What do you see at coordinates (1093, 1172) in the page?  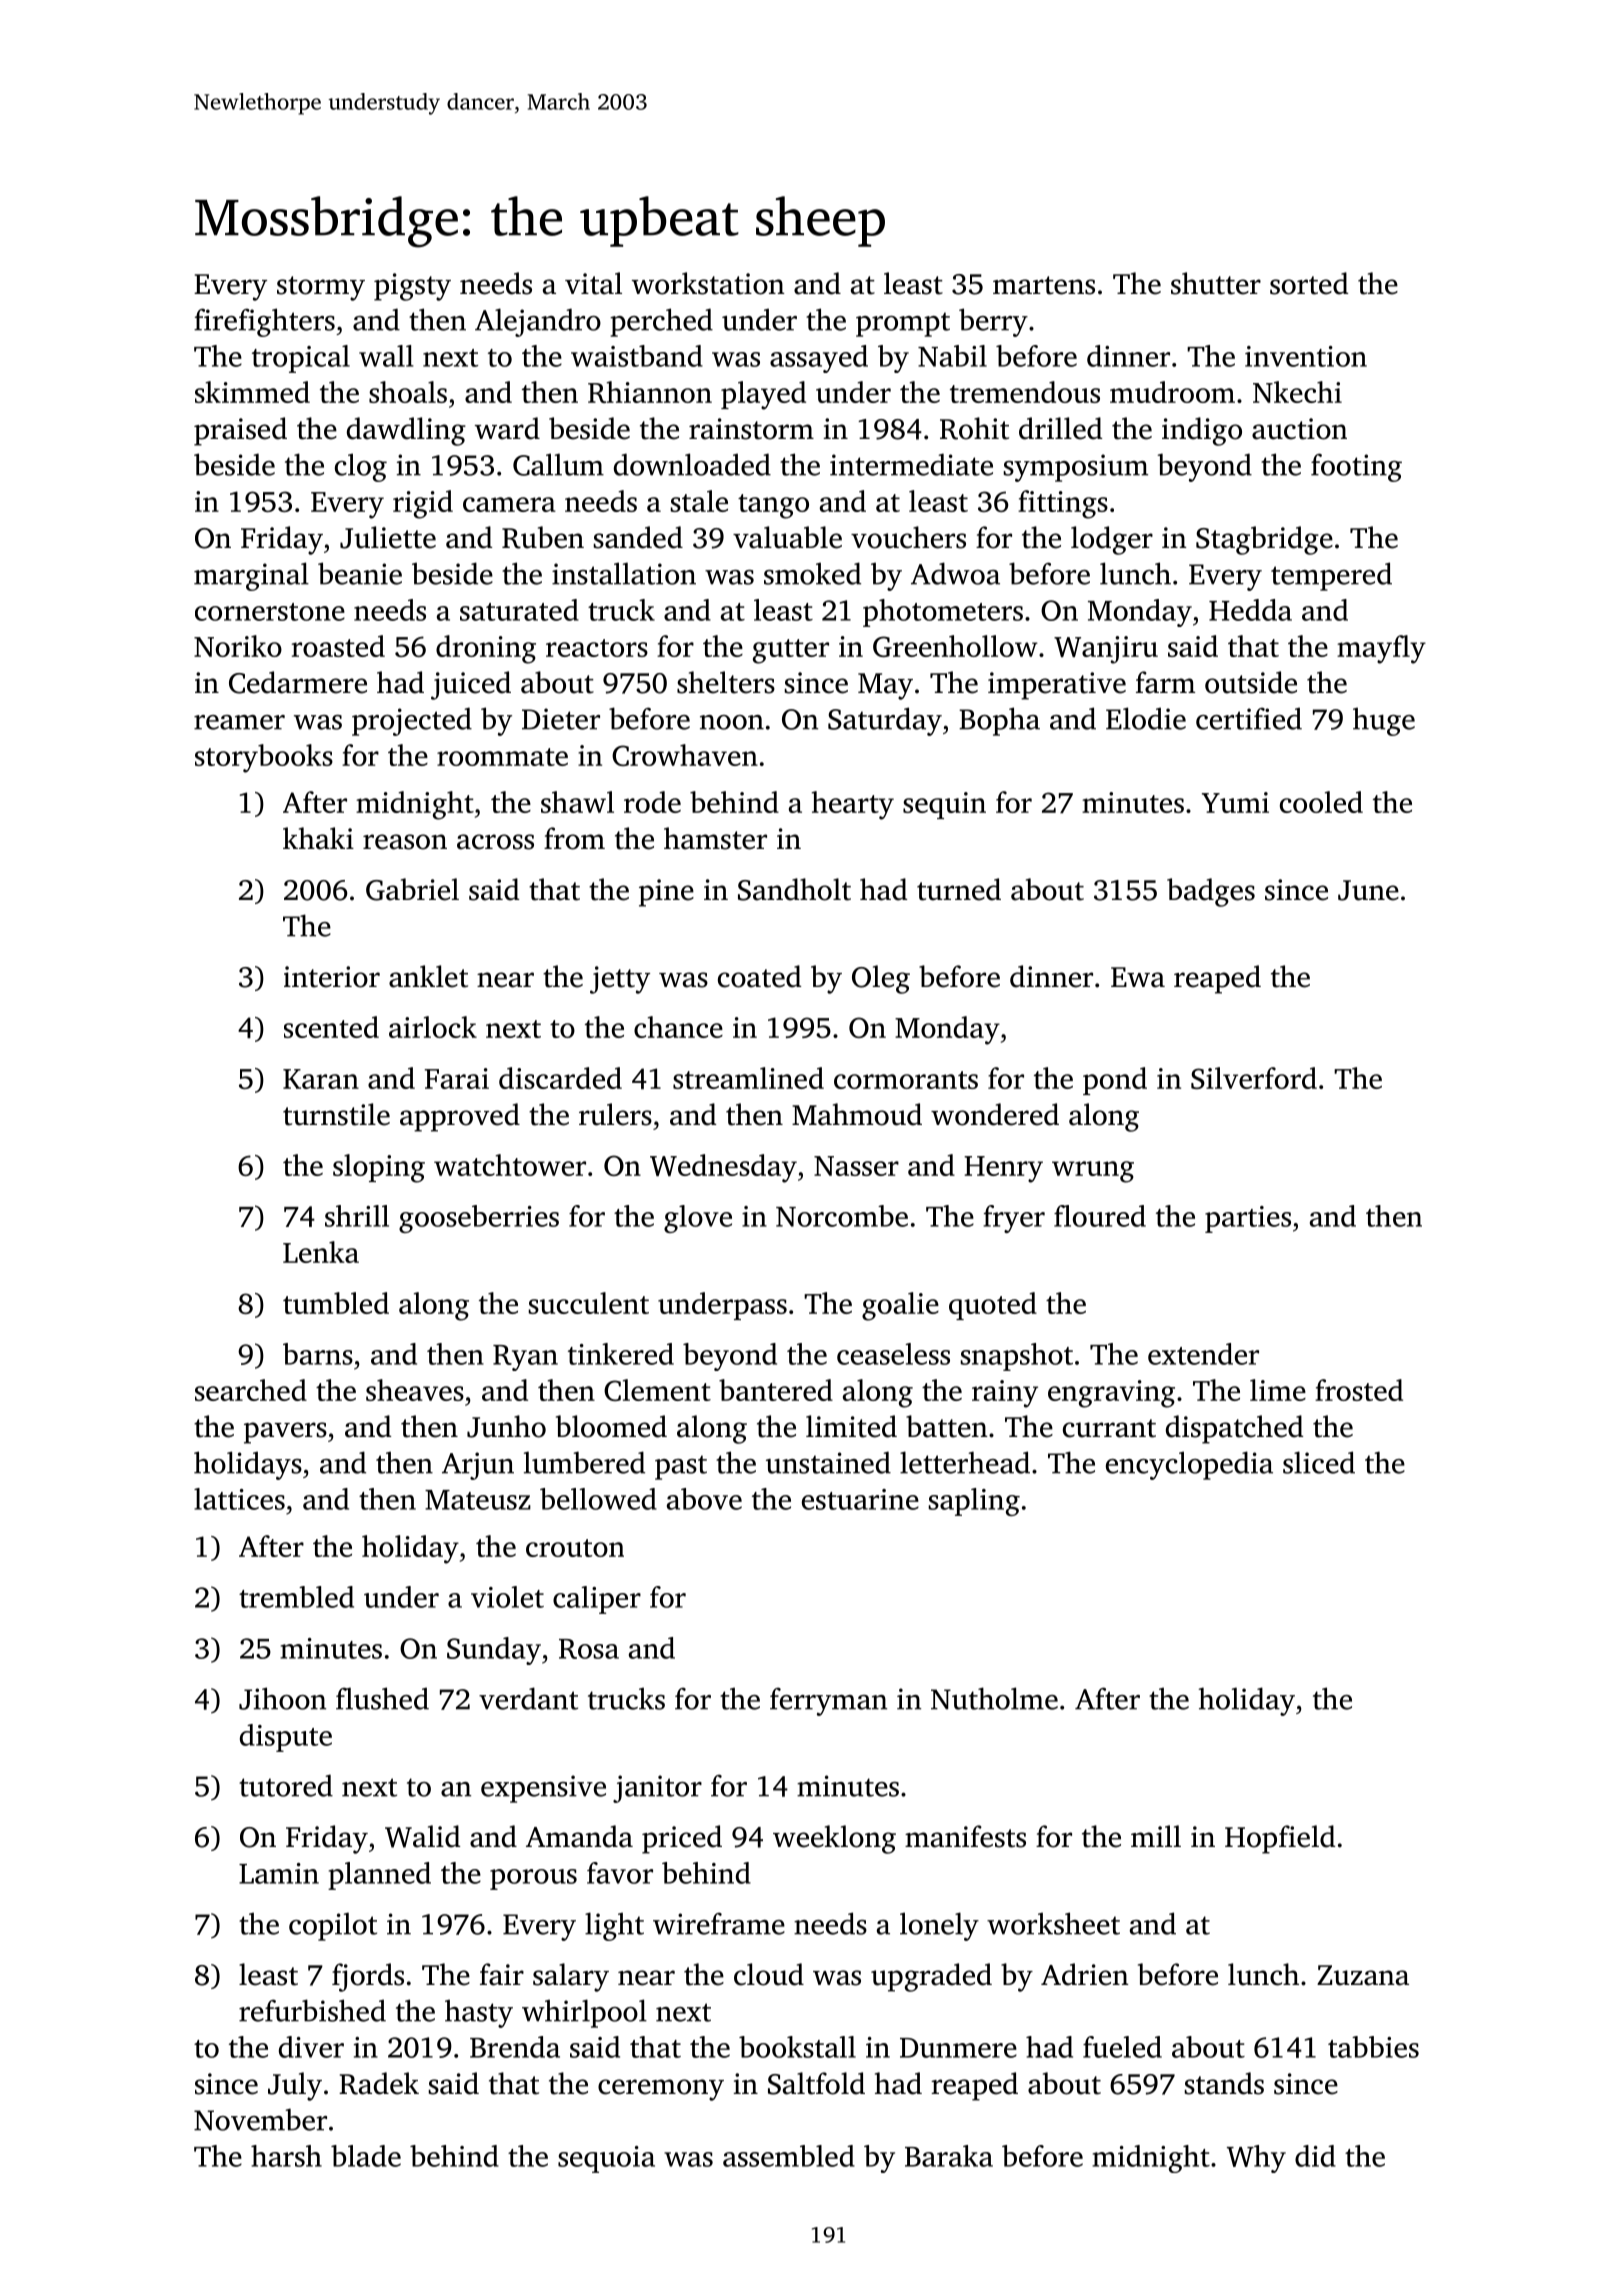 I see `wrung` at bounding box center [1093, 1172].
